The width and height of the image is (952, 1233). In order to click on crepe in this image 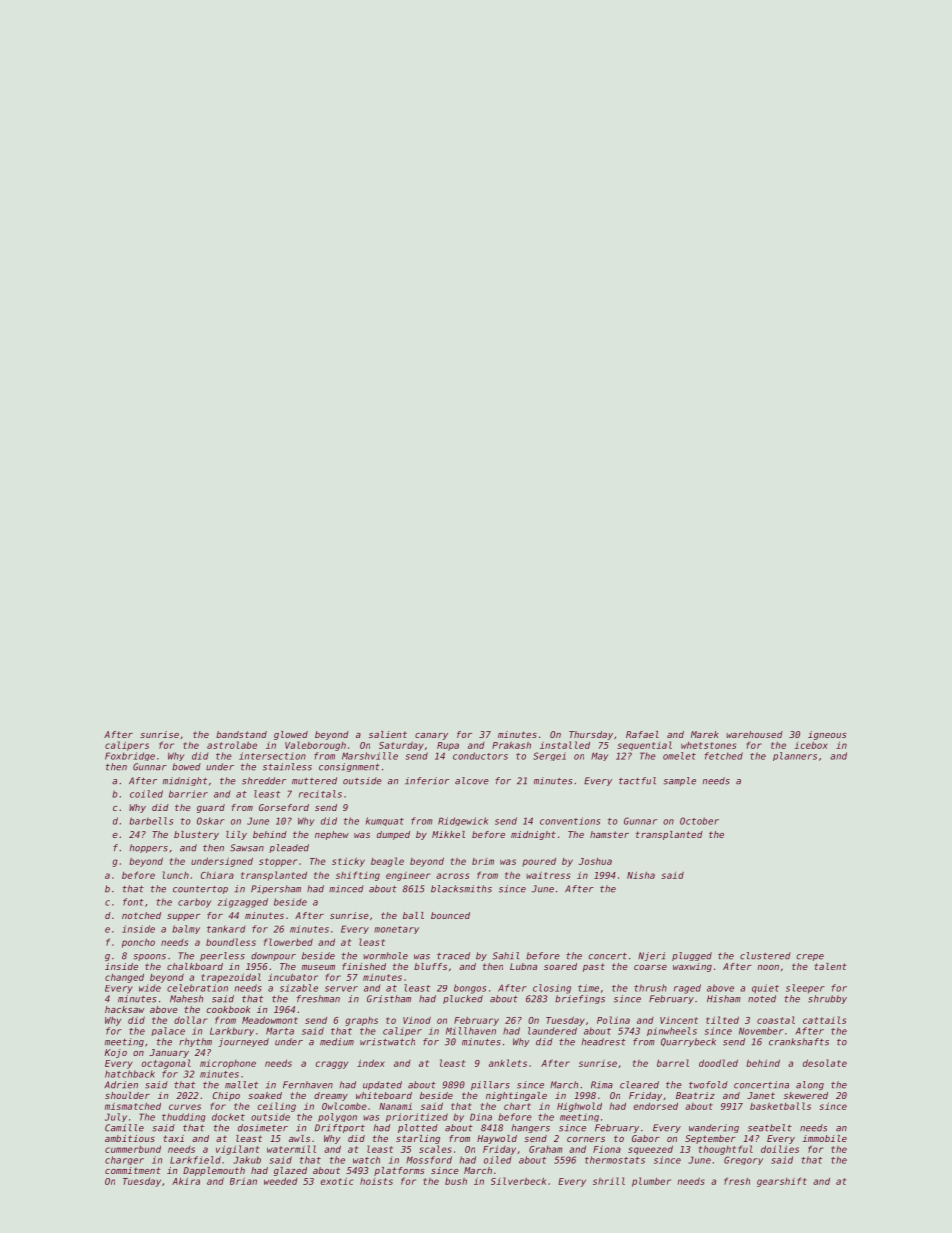, I will do `click(810, 957)`.
